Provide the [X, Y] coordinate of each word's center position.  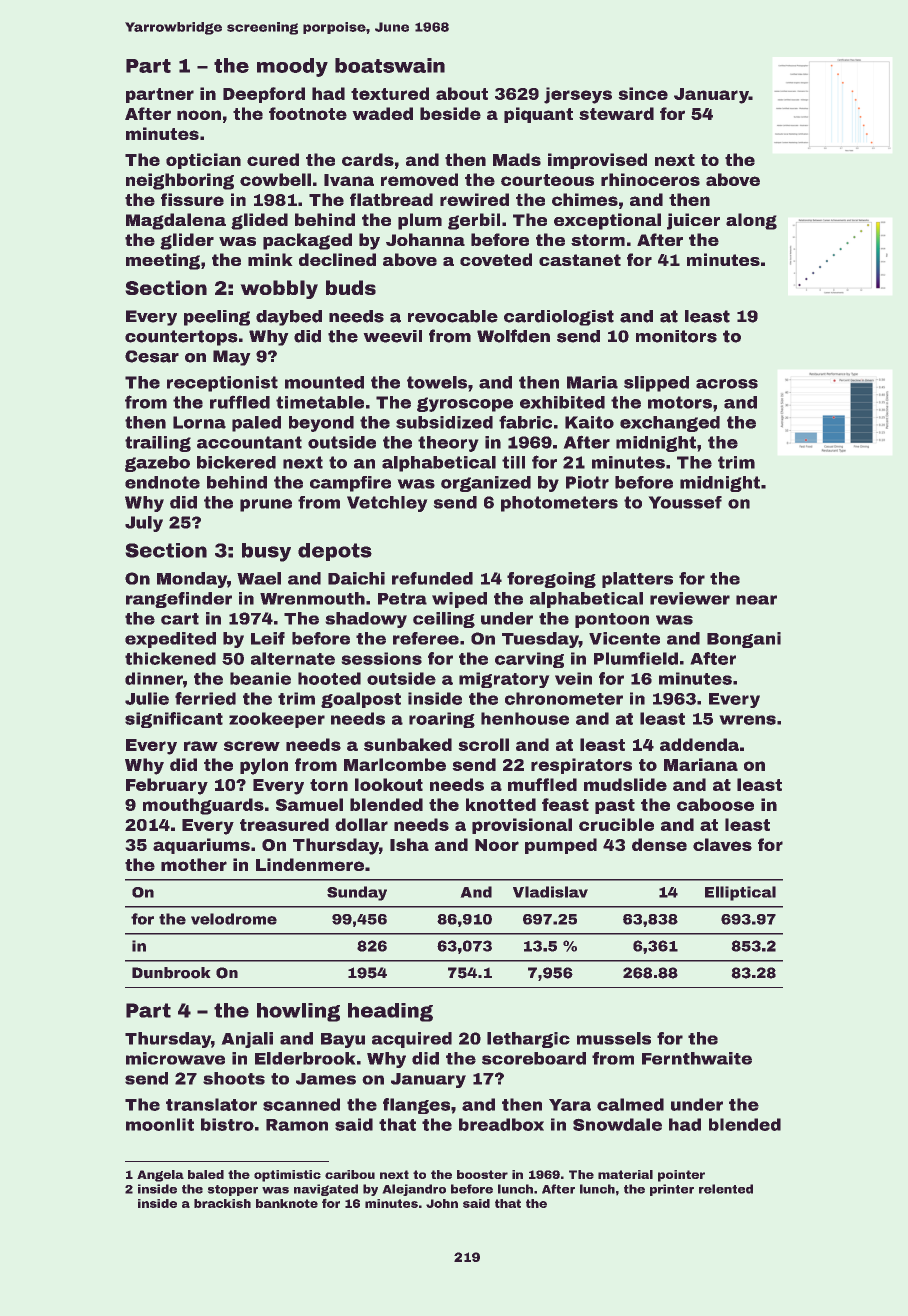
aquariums [201, 846]
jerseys [578, 95]
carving [529, 660]
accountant [249, 442]
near [756, 600]
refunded [432, 578]
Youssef [685, 502]
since [643, 93]
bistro [227, 1124]
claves [722, 844]
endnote [162, 482]
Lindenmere [310, 864]
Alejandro [414, 1190]
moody [292, 67]
